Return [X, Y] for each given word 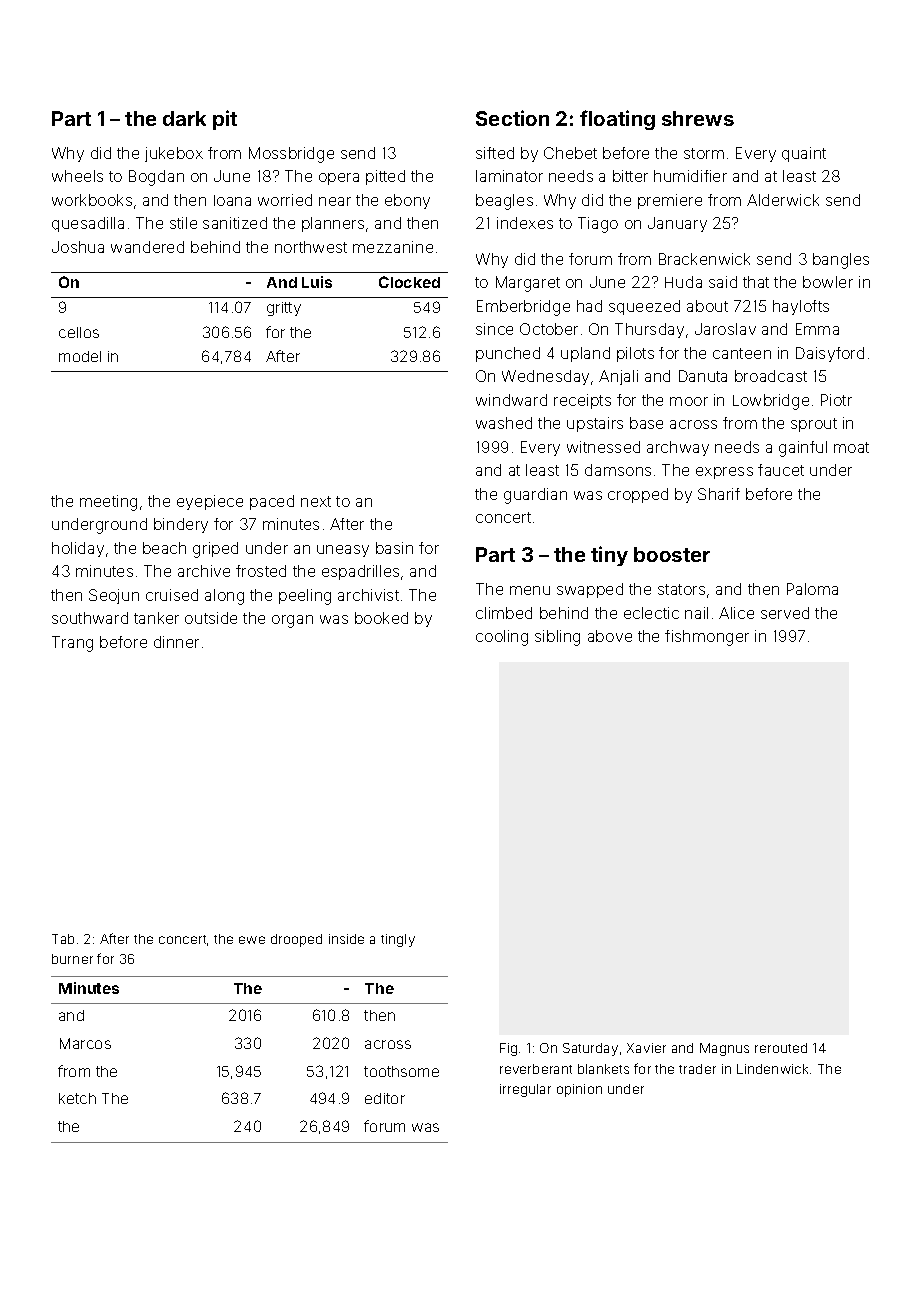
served [785, 613]
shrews [698, 118]
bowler [828, 282]
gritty [284, 309]
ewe [252, 940]
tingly [398, 940]
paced [272, 502]
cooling [502, 638]
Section [512, 118]
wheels [77, 176]
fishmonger [707, 638]
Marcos [85, 1043]
